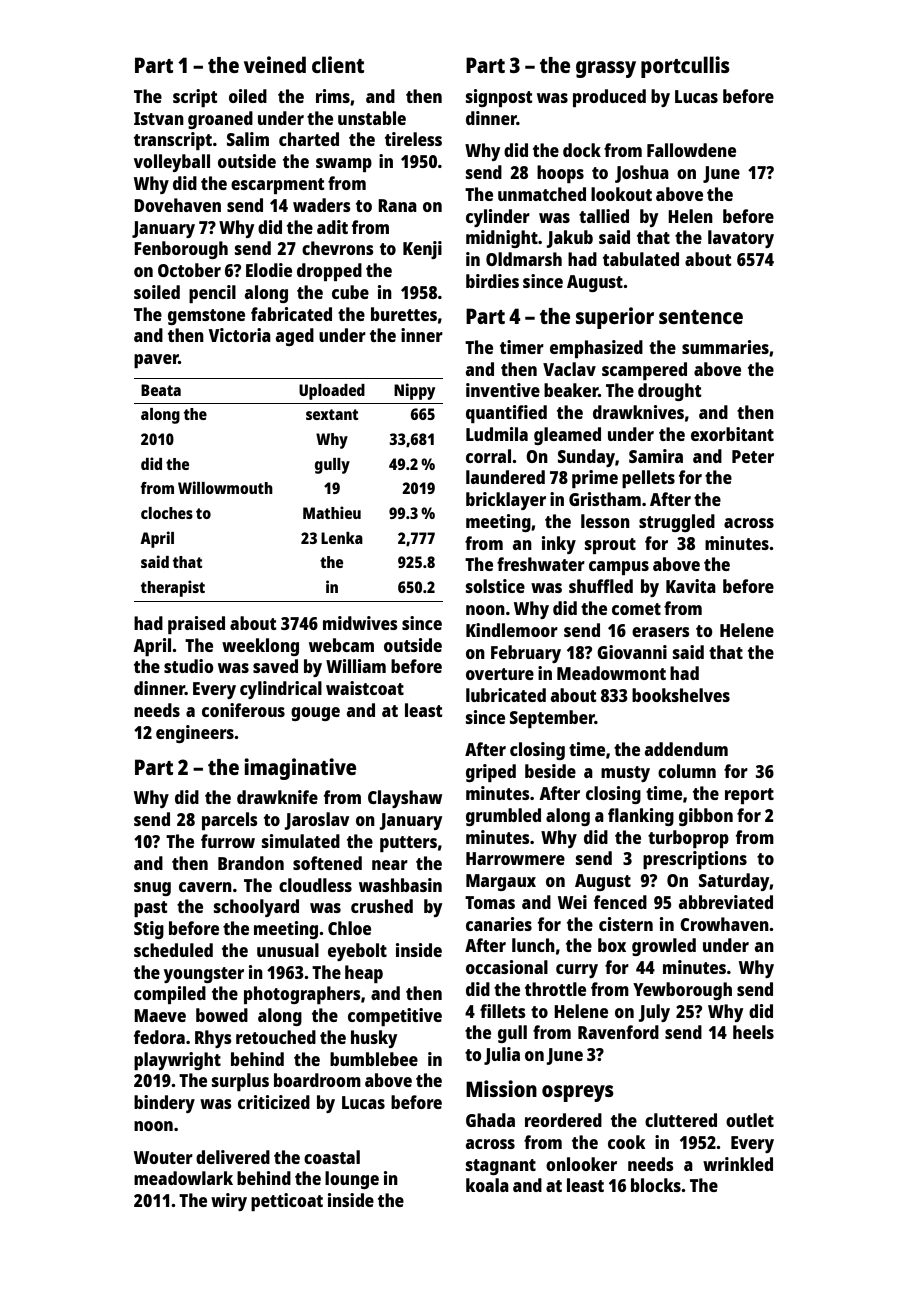  I want to click on report, so click(749, 796).
